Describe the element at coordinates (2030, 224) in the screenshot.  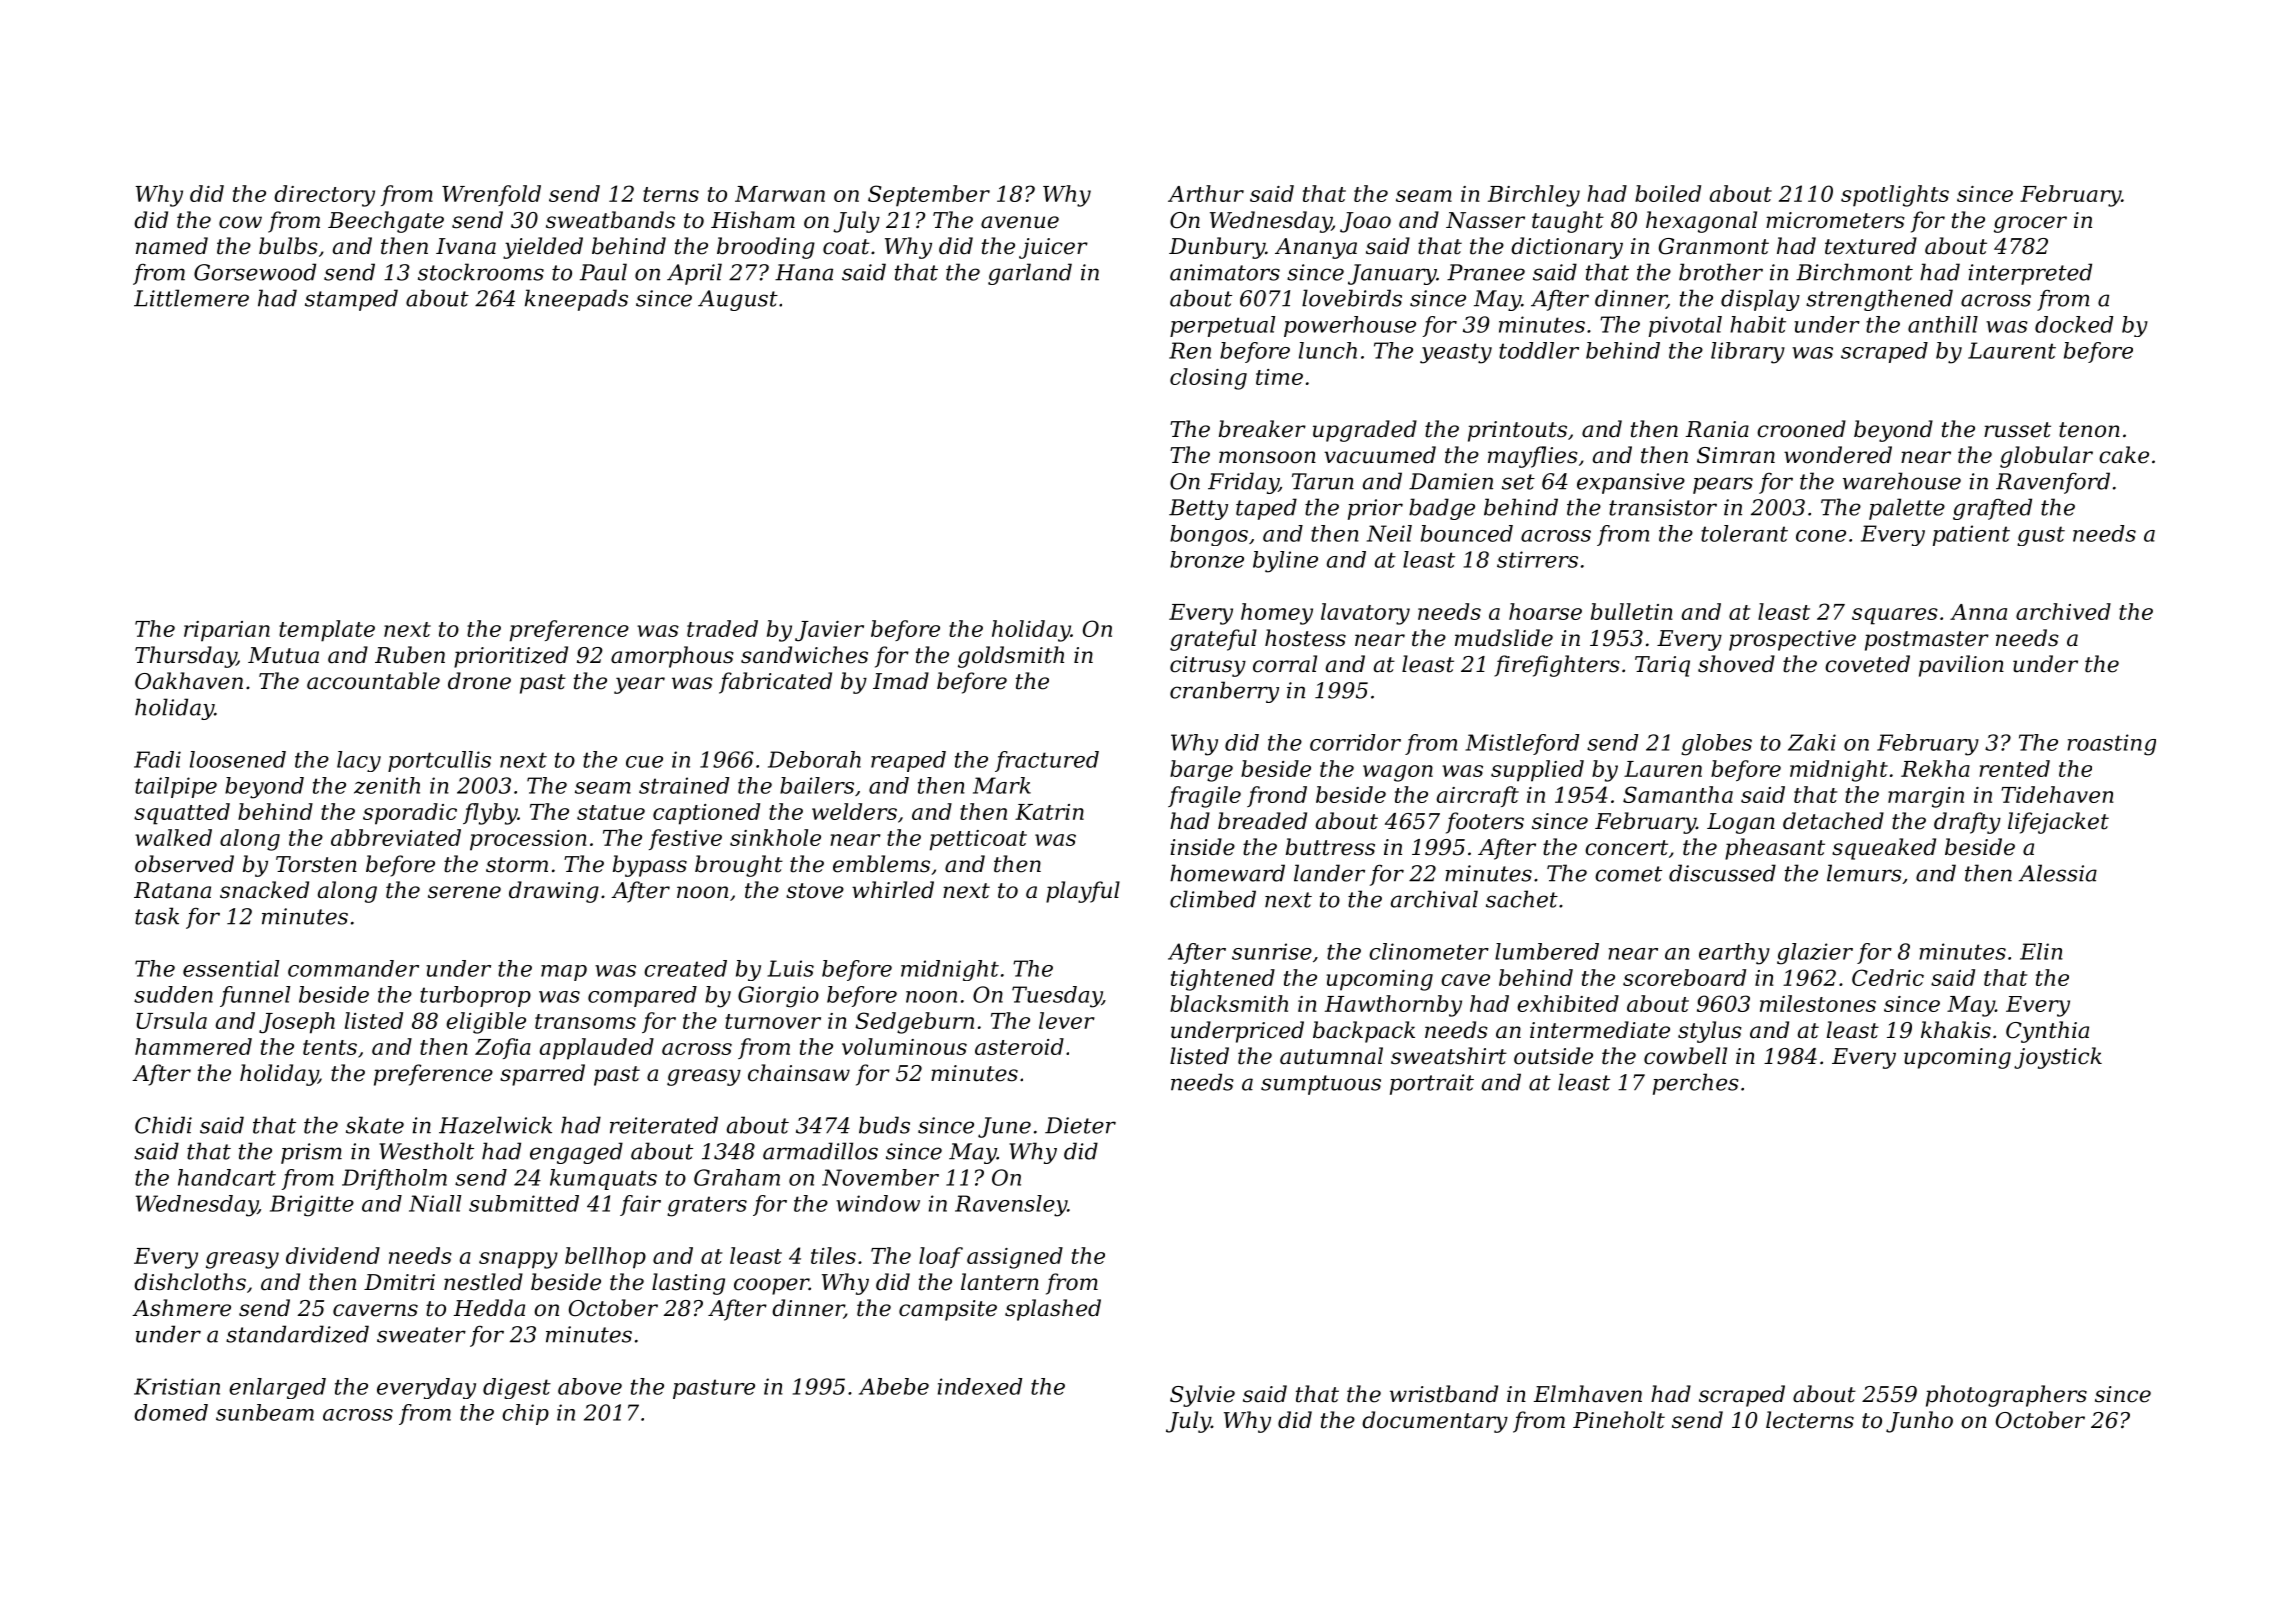
I see `grocer` at that location.
